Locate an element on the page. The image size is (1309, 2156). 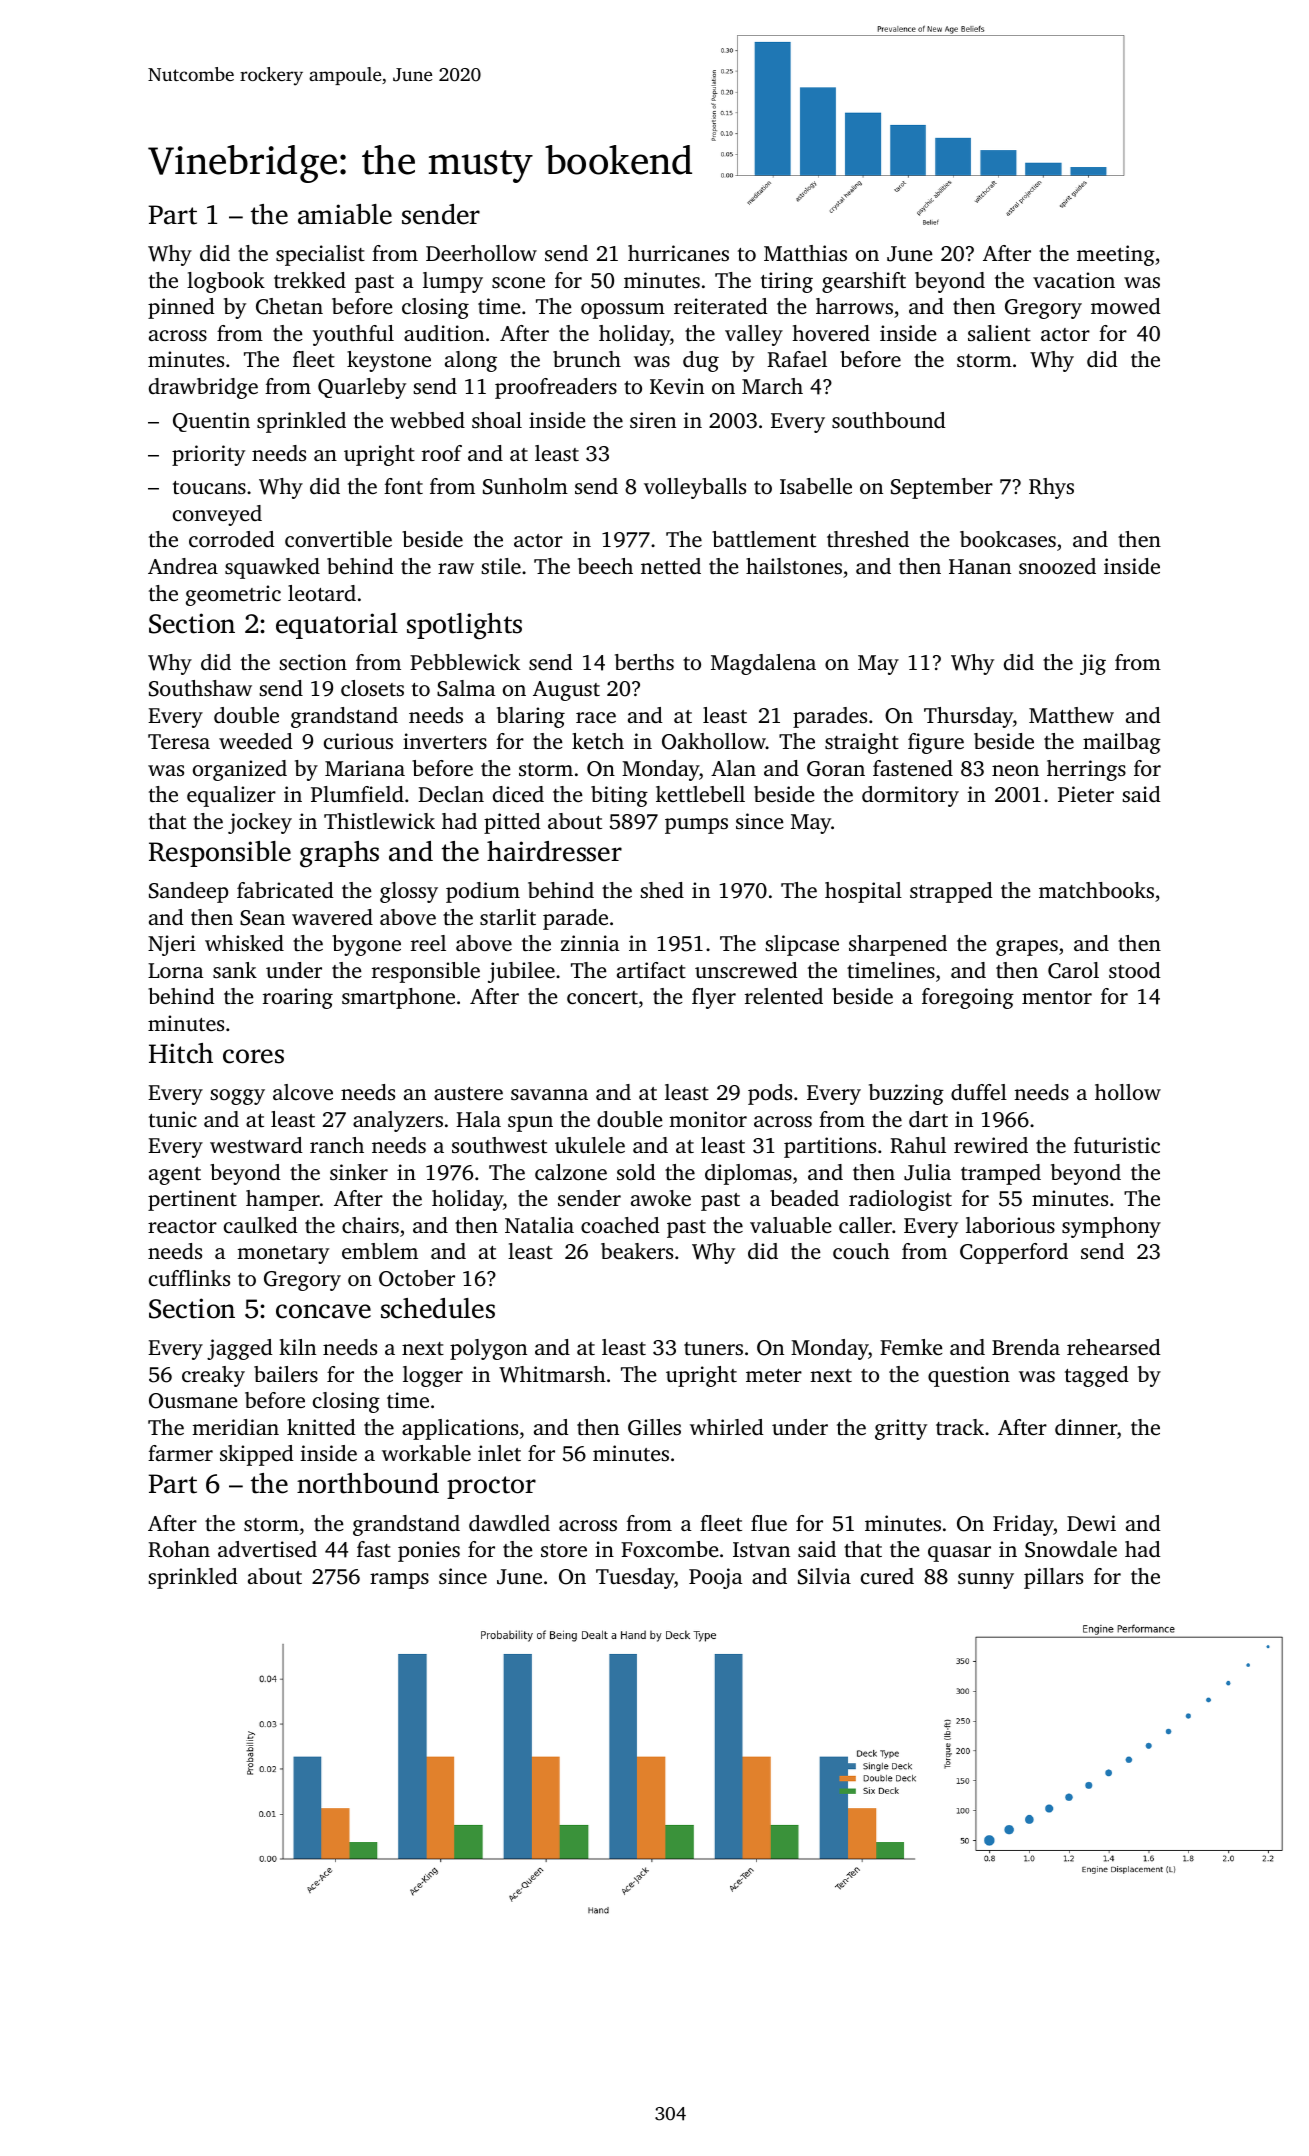
amiable is located at coordinates (345, 214).
